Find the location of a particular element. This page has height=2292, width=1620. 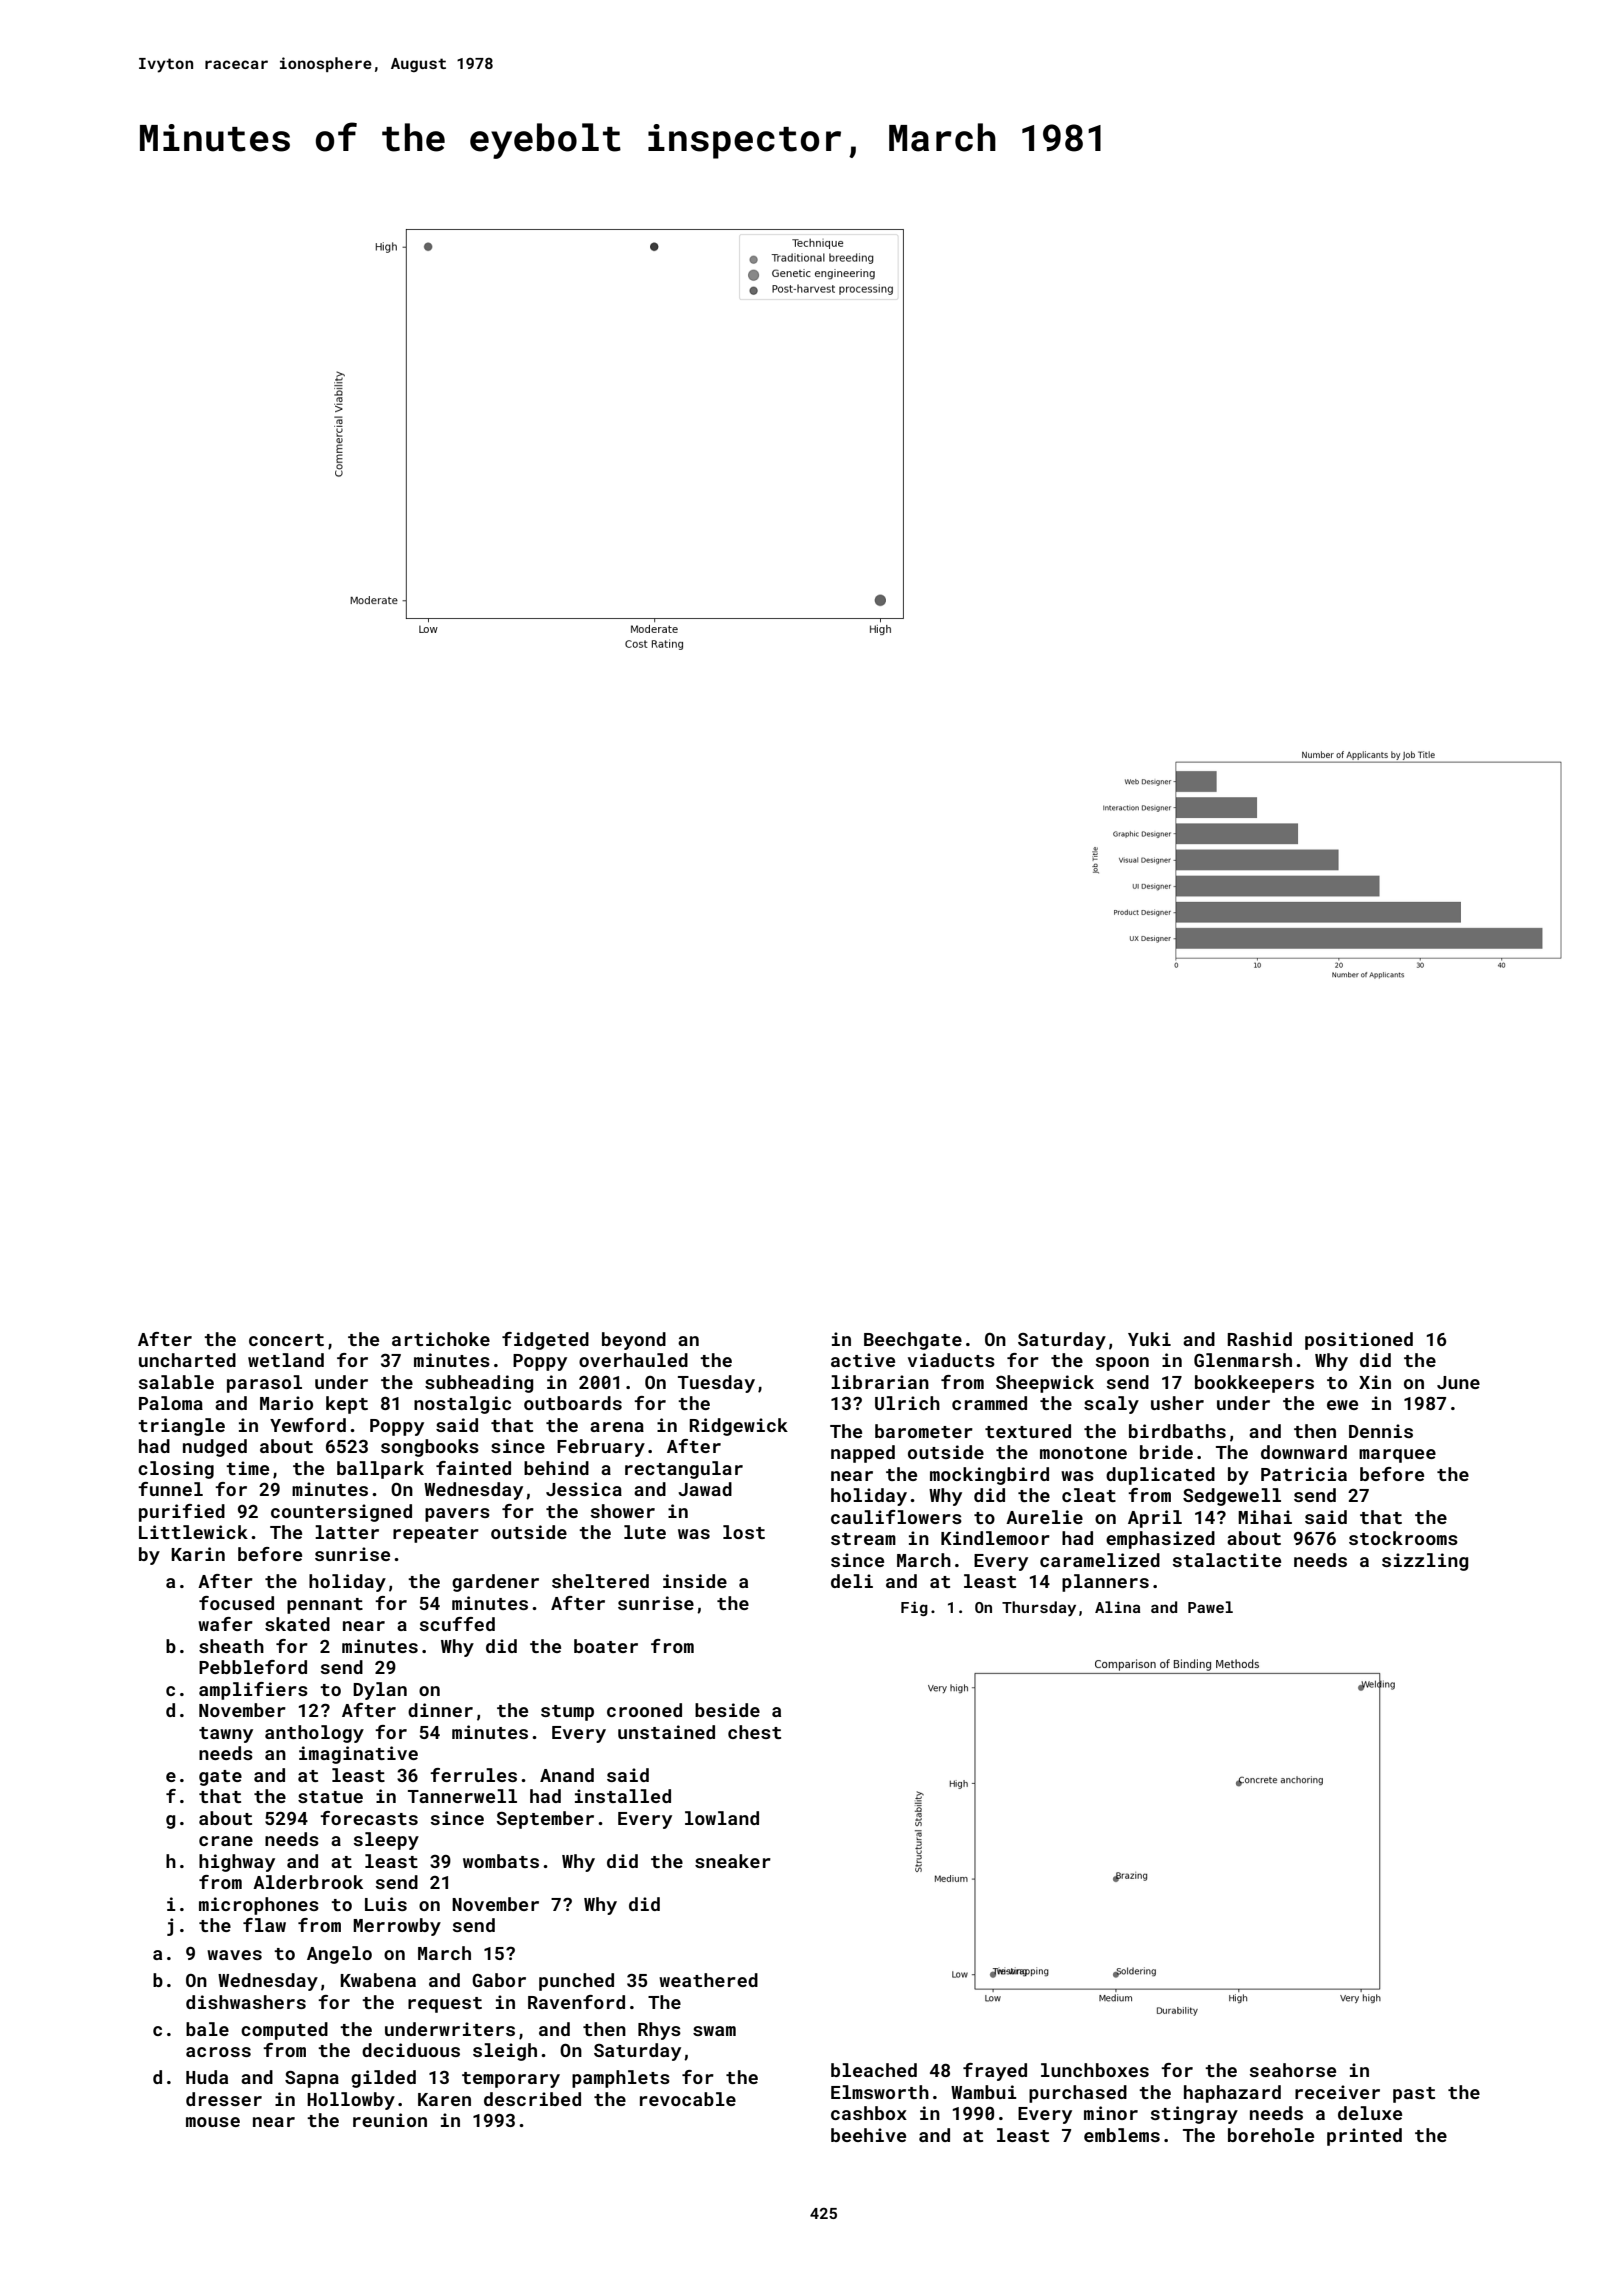

borehole is located at coordinates (1271, 2135).
